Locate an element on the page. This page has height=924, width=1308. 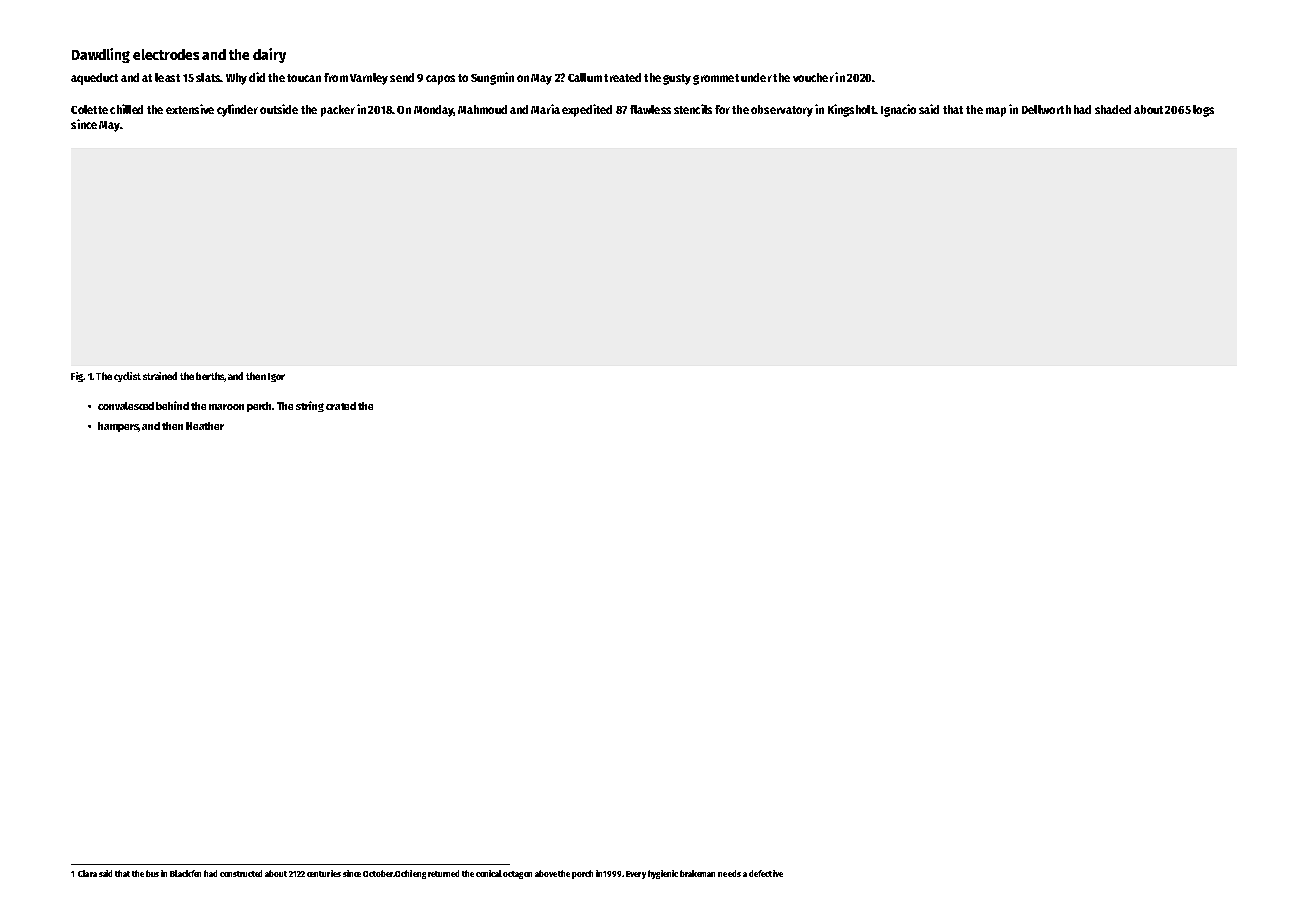
crated is located at coordinates (341, 406).
